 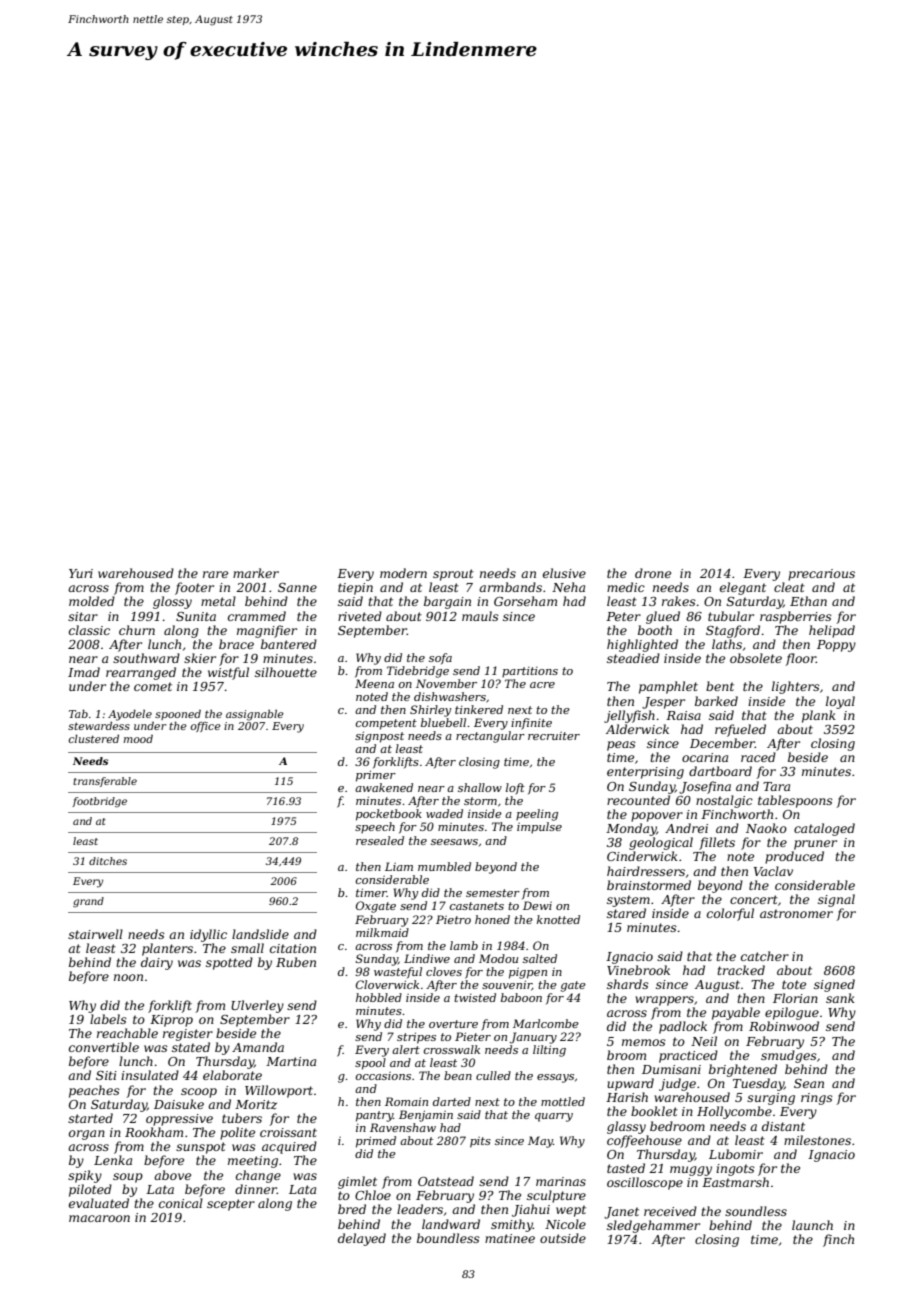 What do you see at coordinates (99, 802) in the screenshot?
I see `footbridge` at bounding box center [99, 802].
